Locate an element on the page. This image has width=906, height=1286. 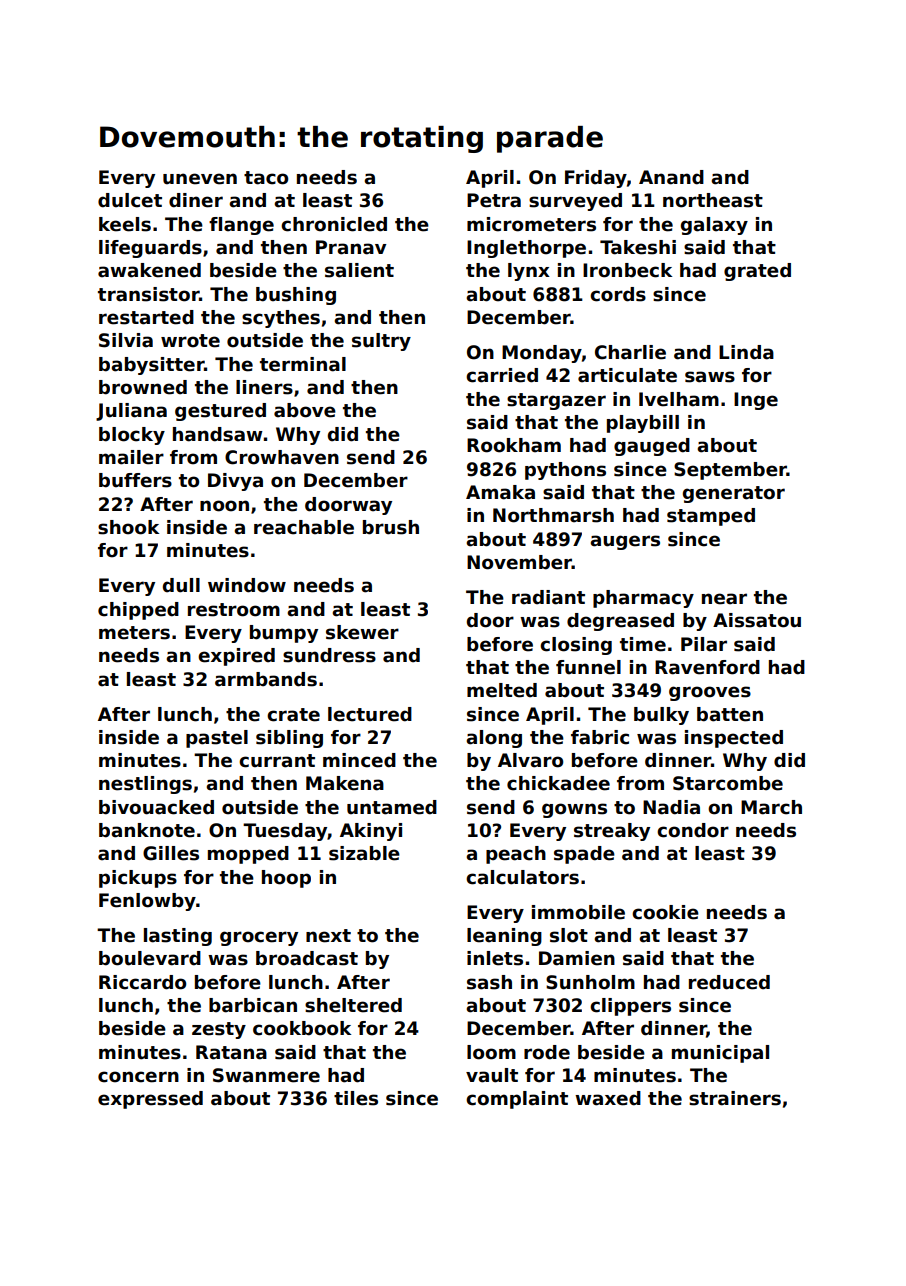
near is located at coordinates (724, 599).
